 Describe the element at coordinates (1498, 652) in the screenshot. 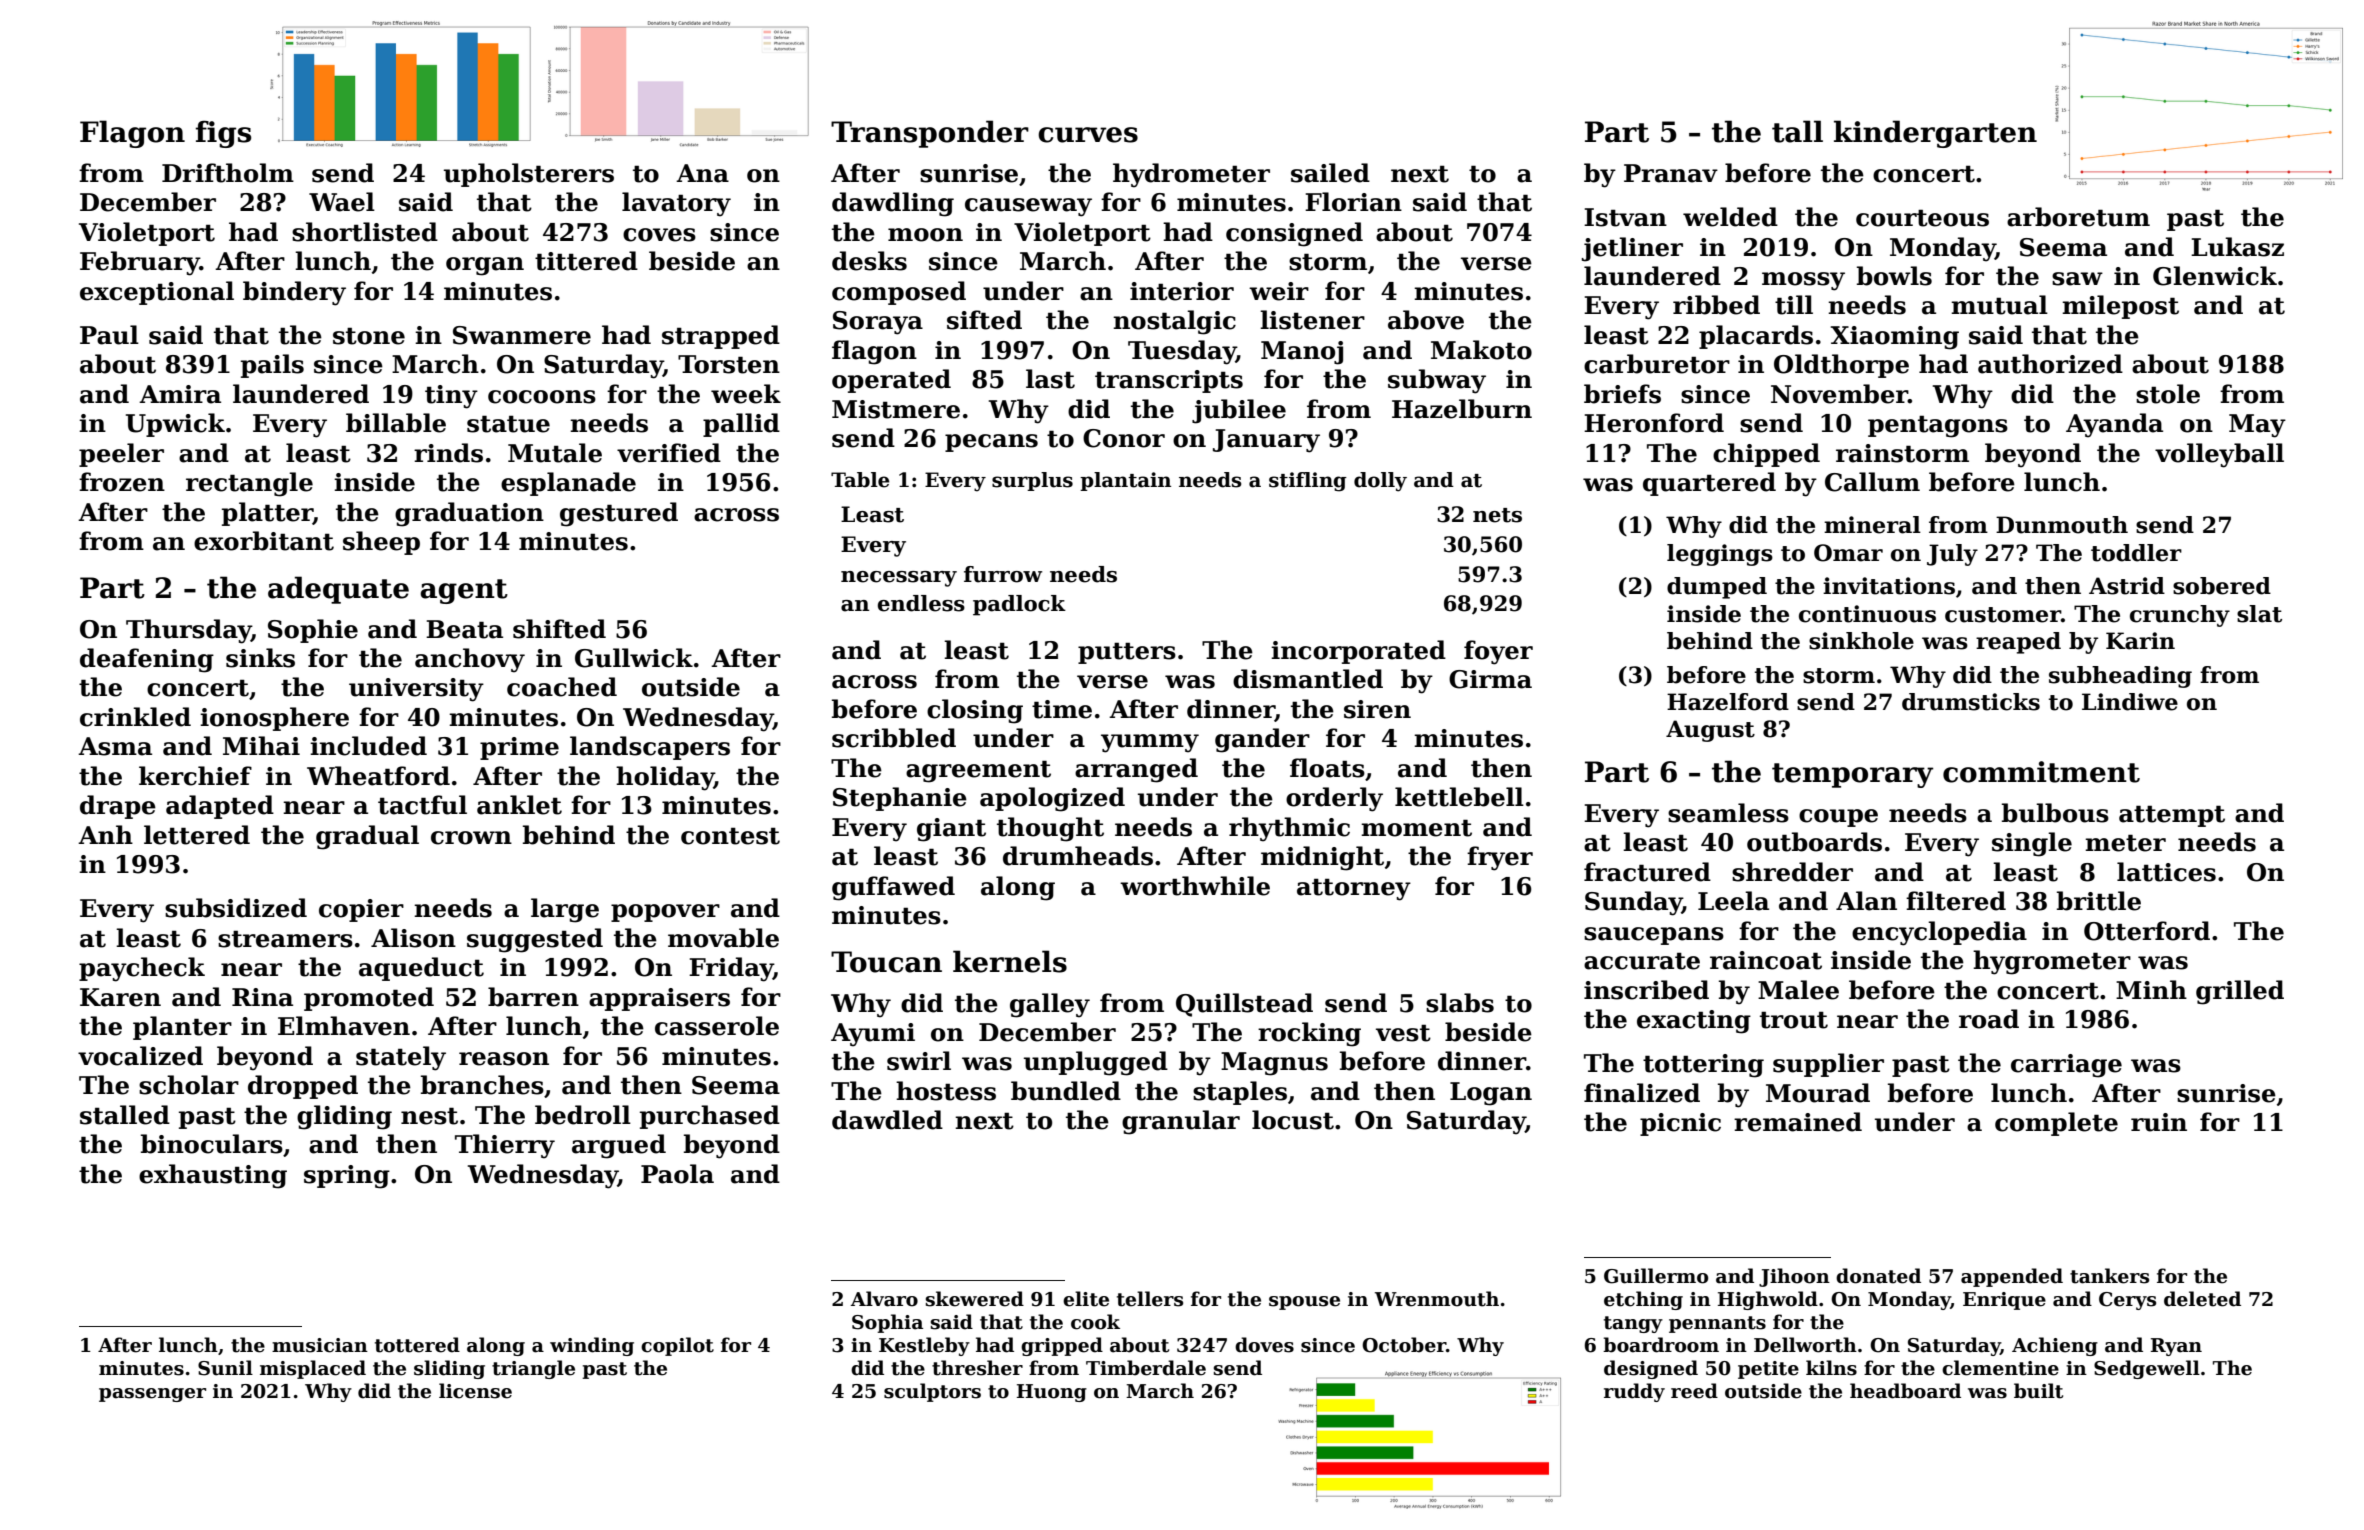

I see `foyer` at that location.
